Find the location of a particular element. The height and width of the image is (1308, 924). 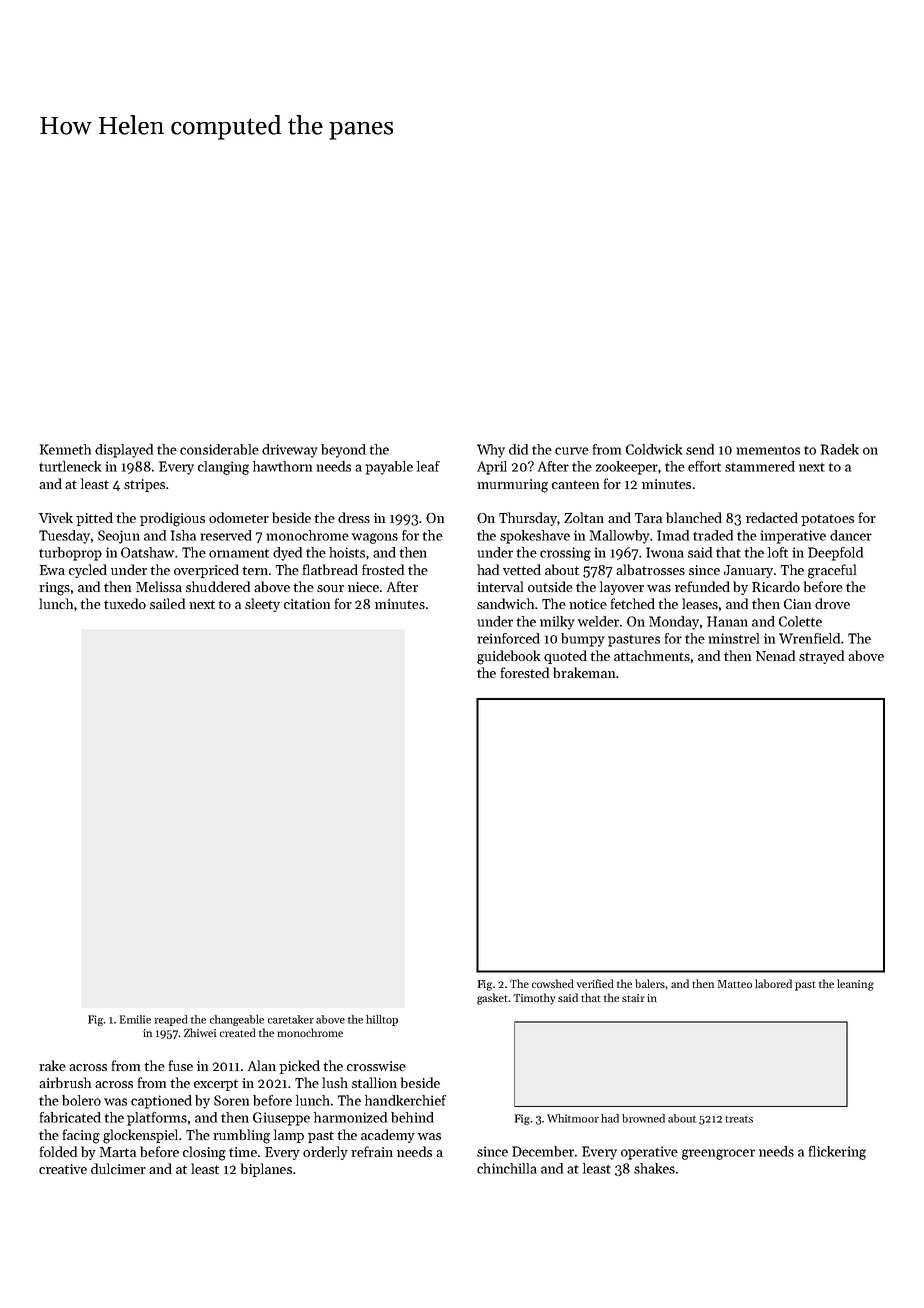

strayed is located at coordinates (821, 657).
